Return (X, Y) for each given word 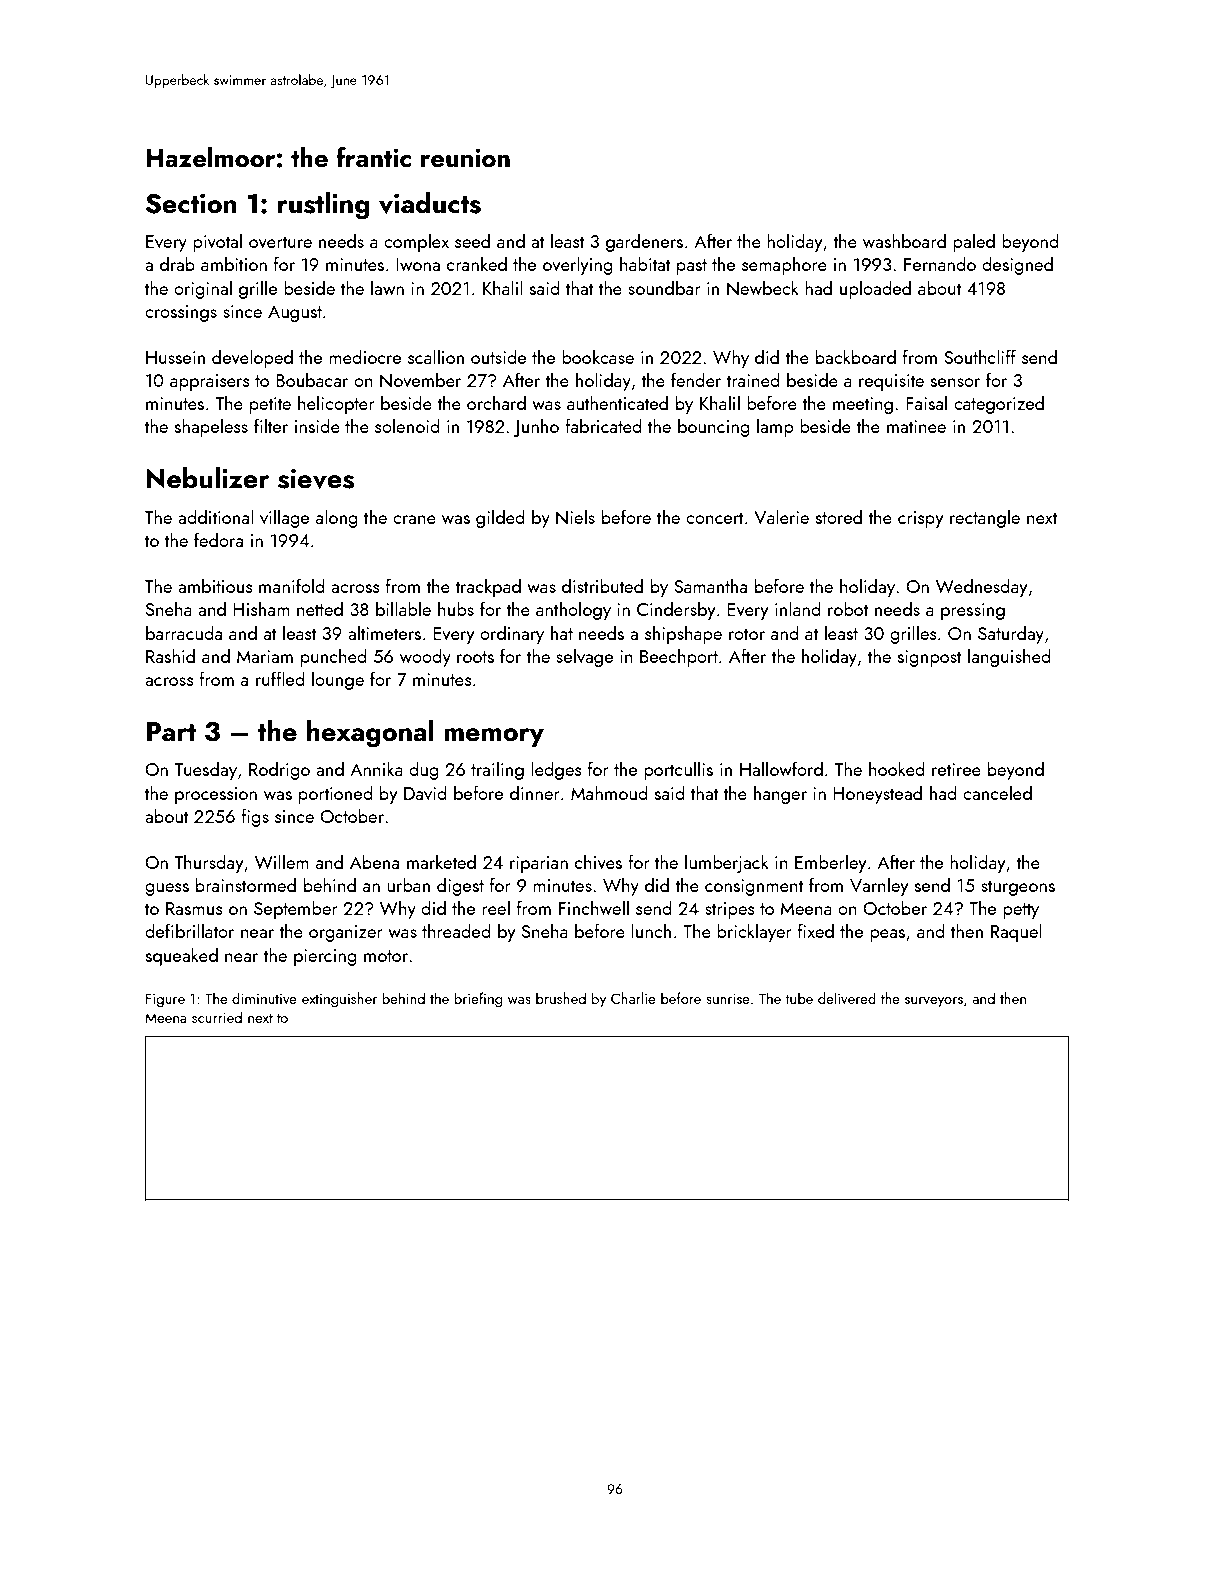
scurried (217, 1017)
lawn (387, 287)
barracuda (184, 632)
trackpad (488, 587)
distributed (602, 585)
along (337, 518)
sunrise (728, 998)
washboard (904, 240)
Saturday (1011, 634)
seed (472, 240)
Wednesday (981, 587)
